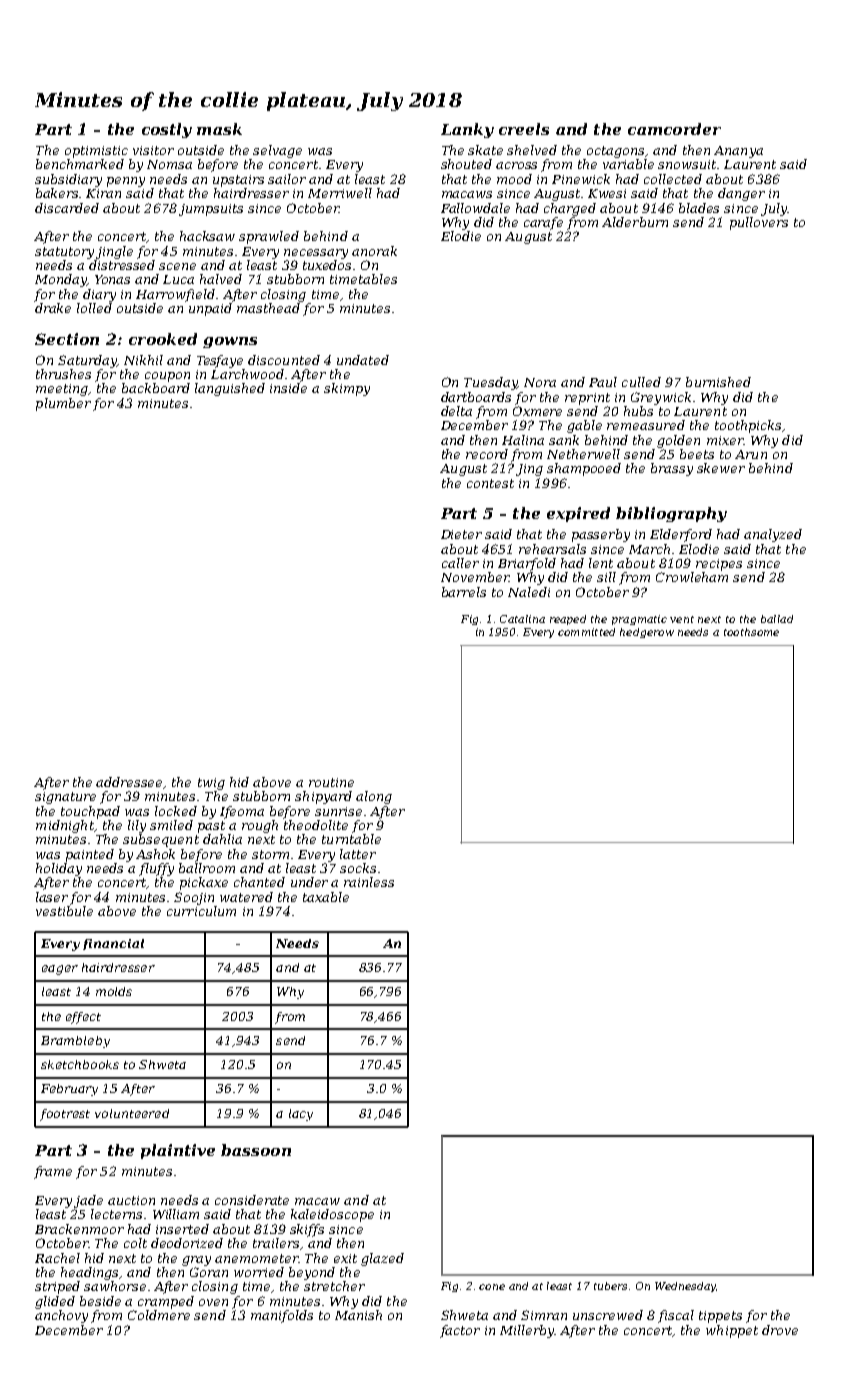 This screenshot has width=849, height=1400. I want to click on statutory, so click(64, 253).
